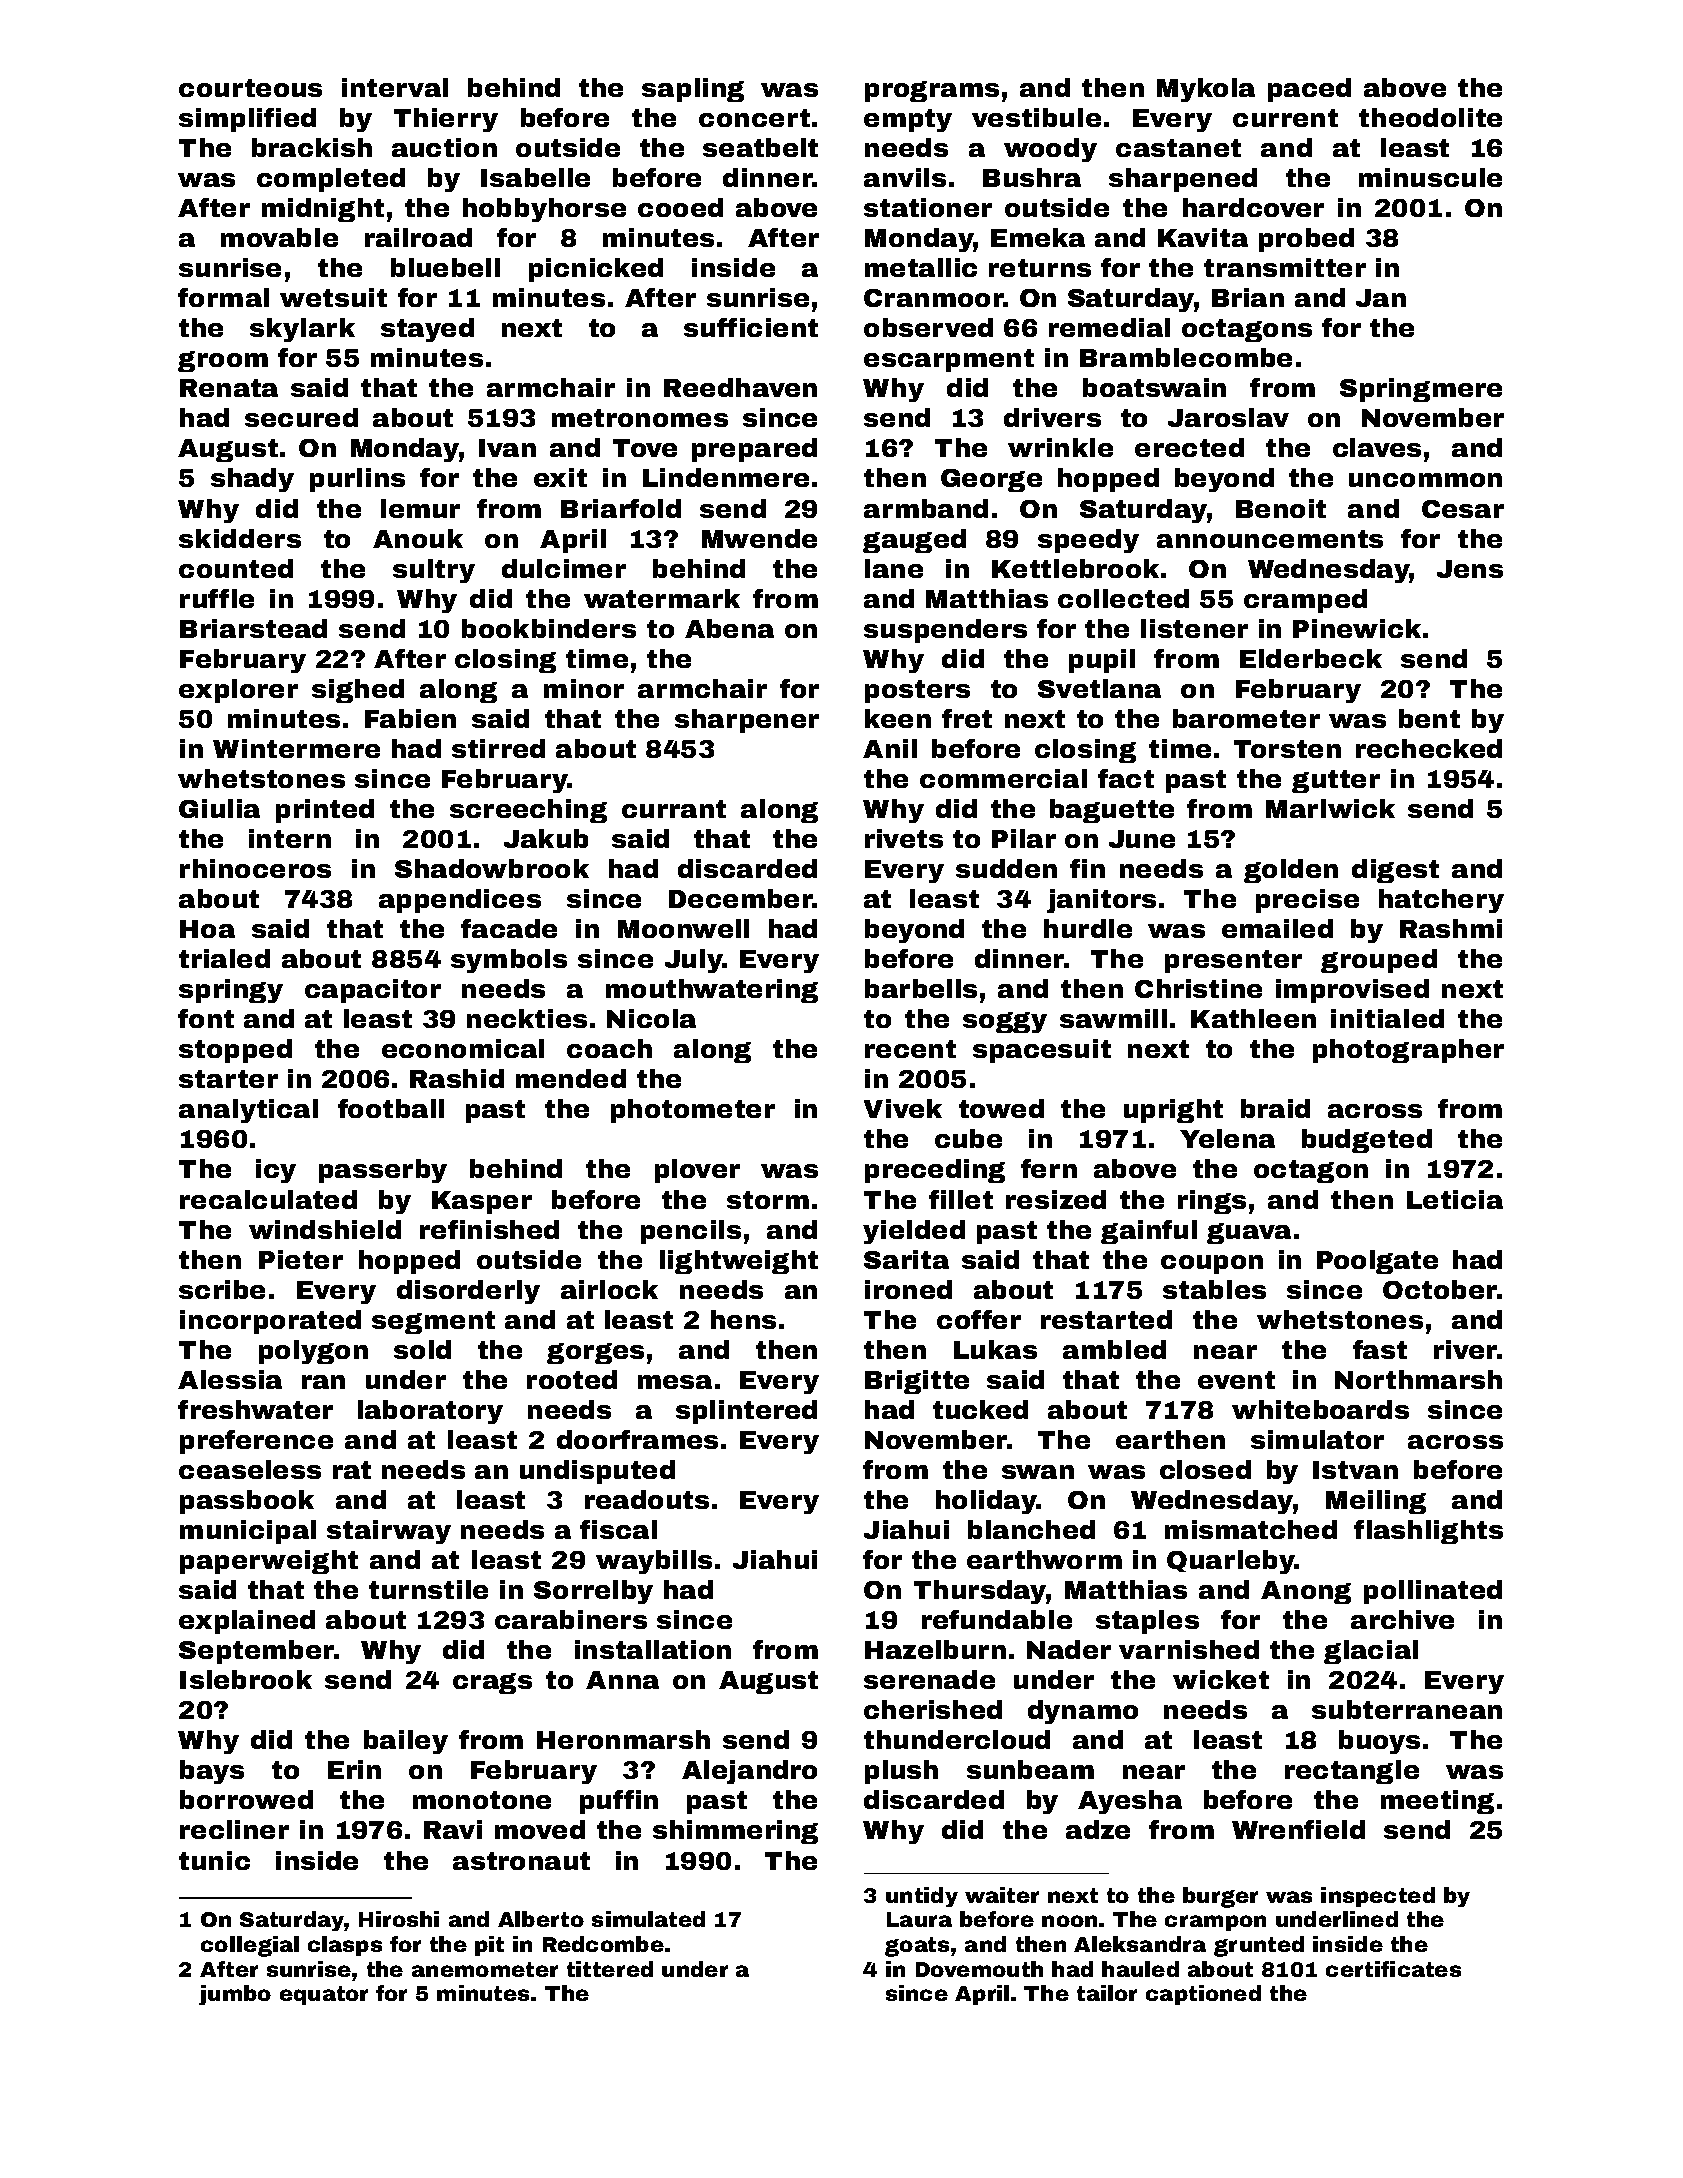 Image resolution: width=1683 pixels, height=2178 pixels. What do you see at coordinates (1437, 1802) in the screenshot?
I see `meeting` at bounding box center [1437, 1802].
